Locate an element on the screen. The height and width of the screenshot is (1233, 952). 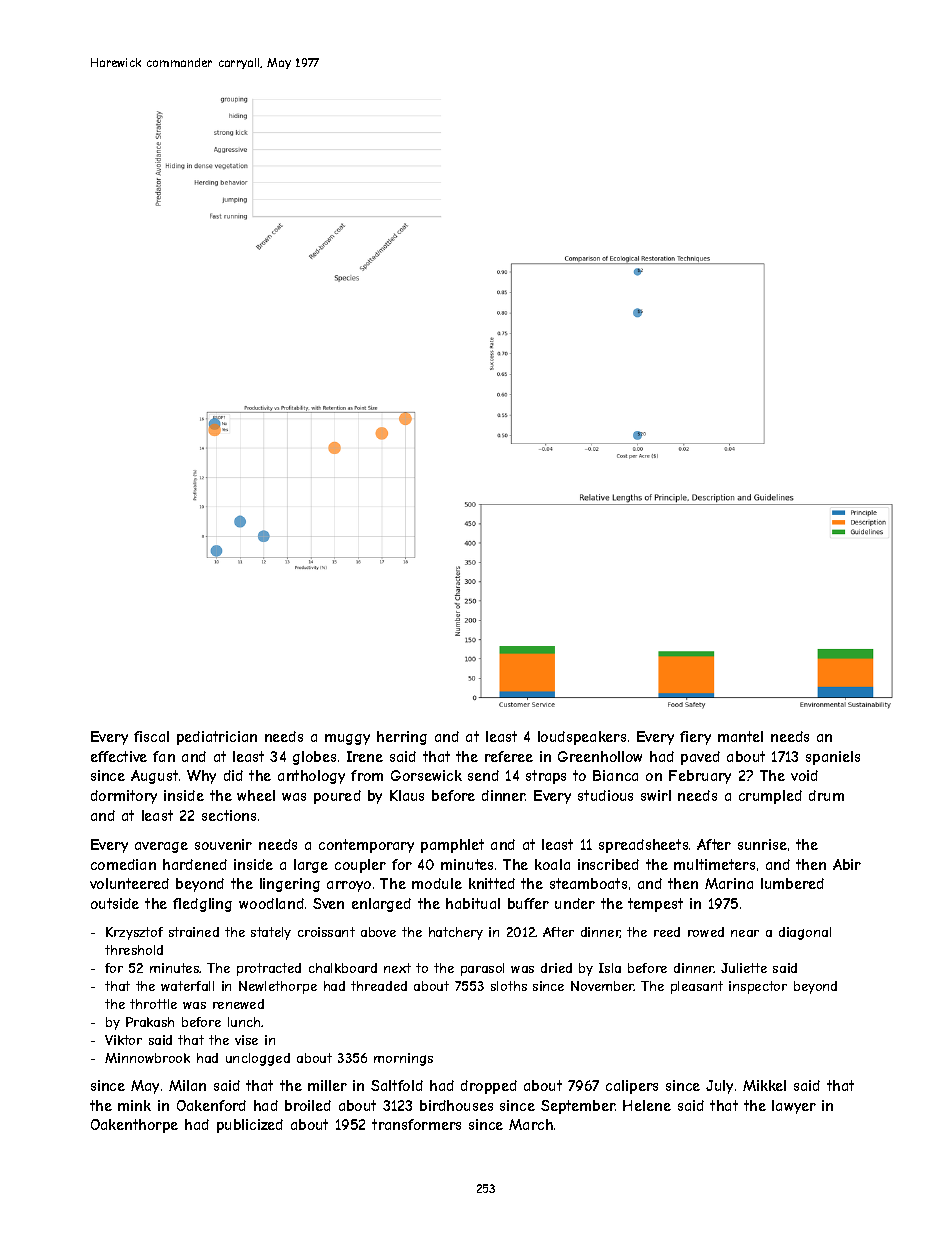
Marina is located at coordinates (729, 883).
